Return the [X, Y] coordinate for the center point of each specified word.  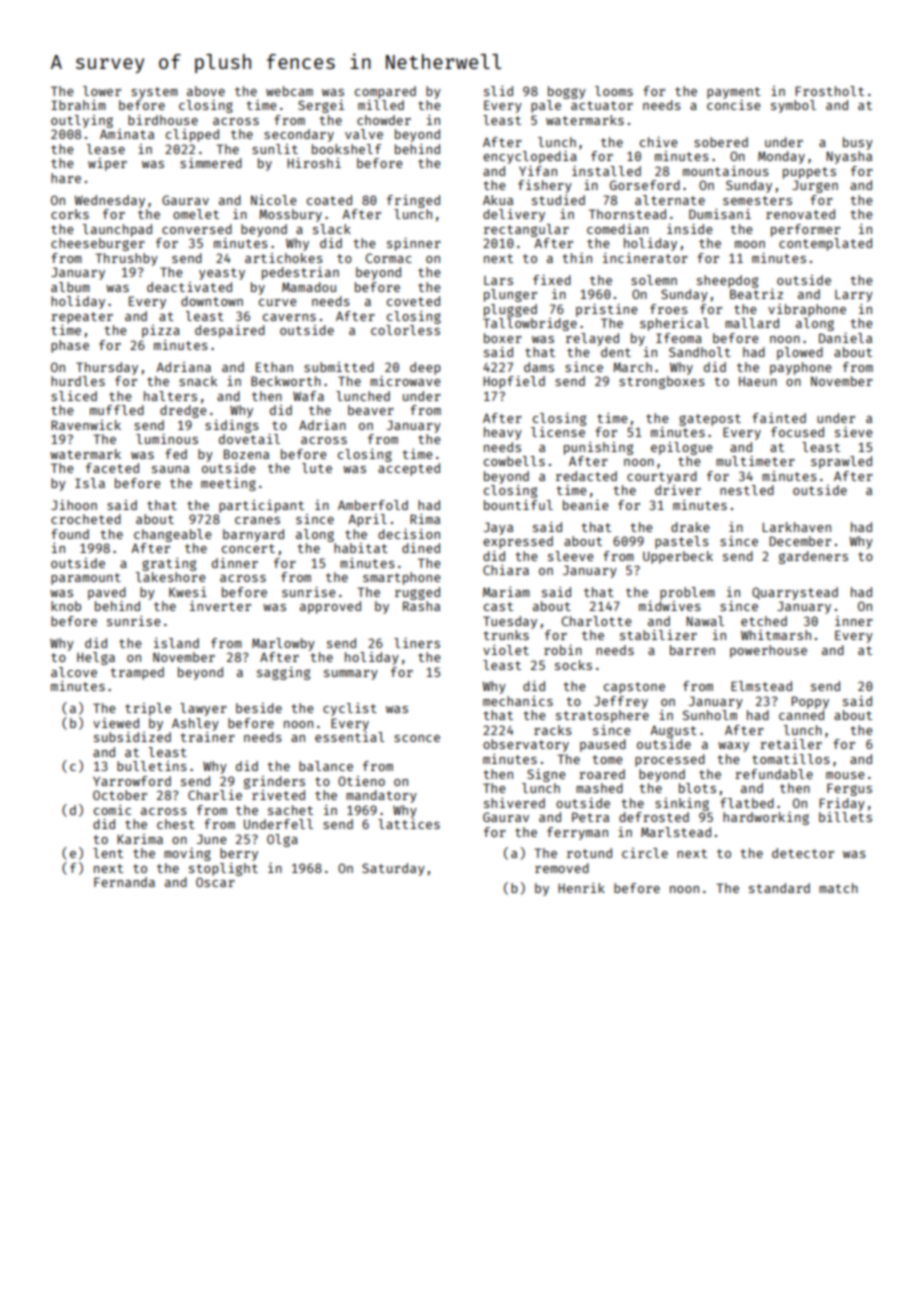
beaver [371, 410]
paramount [86, 579]
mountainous [726, 171]
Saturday [393, 869]
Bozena [246, 454]
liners [417, 643]
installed [606, 171]
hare [66, 178]
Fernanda [124, 882]
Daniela [845, 338]
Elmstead [761, 686]
